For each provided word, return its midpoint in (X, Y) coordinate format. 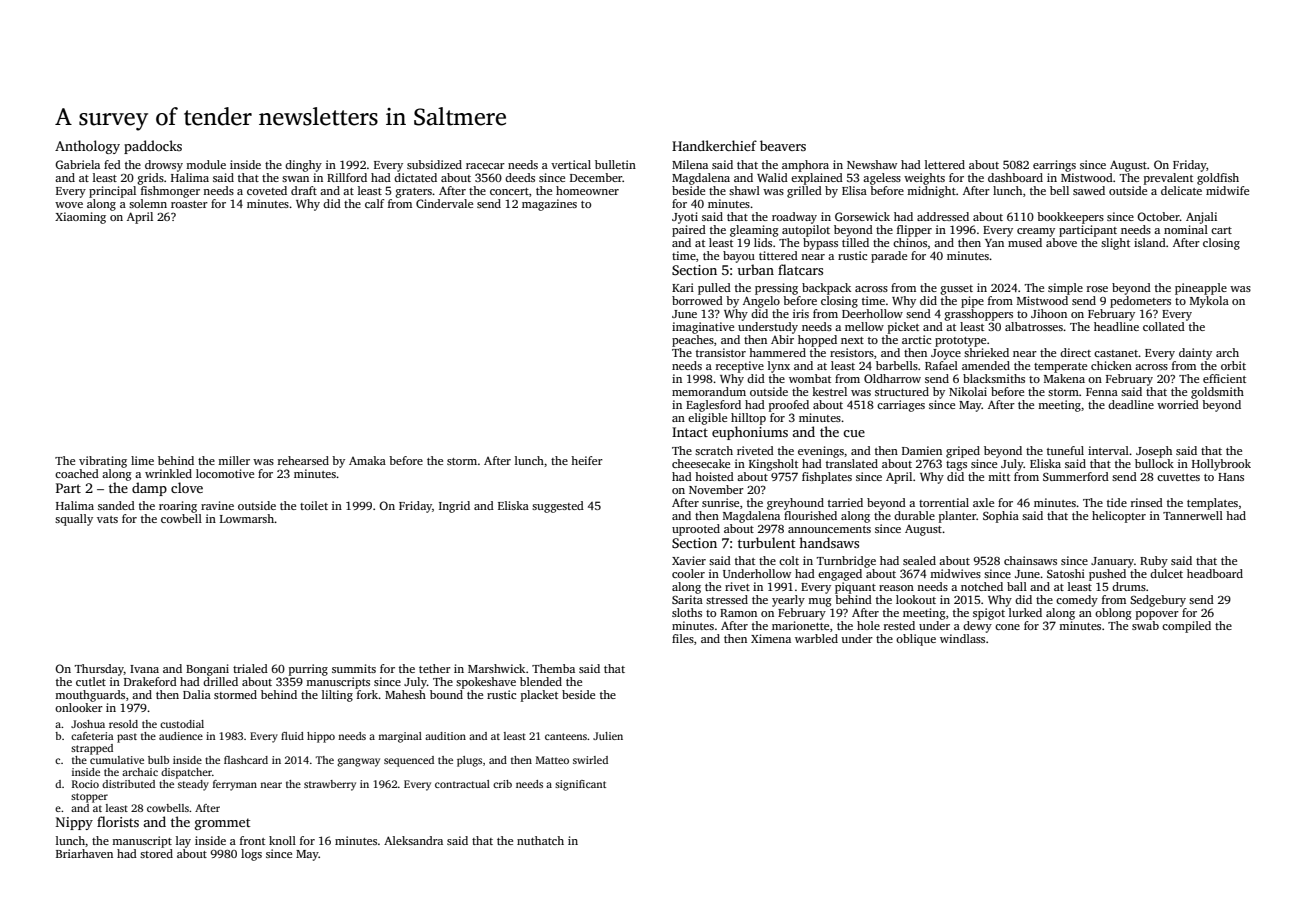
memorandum (709, 391)
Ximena (771, 638)
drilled (220, 681)
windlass (962, 638)
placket (539, 696)
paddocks (153, 147)
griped (963, 452)
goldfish (1218, 179)
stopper (89, 798)
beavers (783, 145)
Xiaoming (80, 218)
